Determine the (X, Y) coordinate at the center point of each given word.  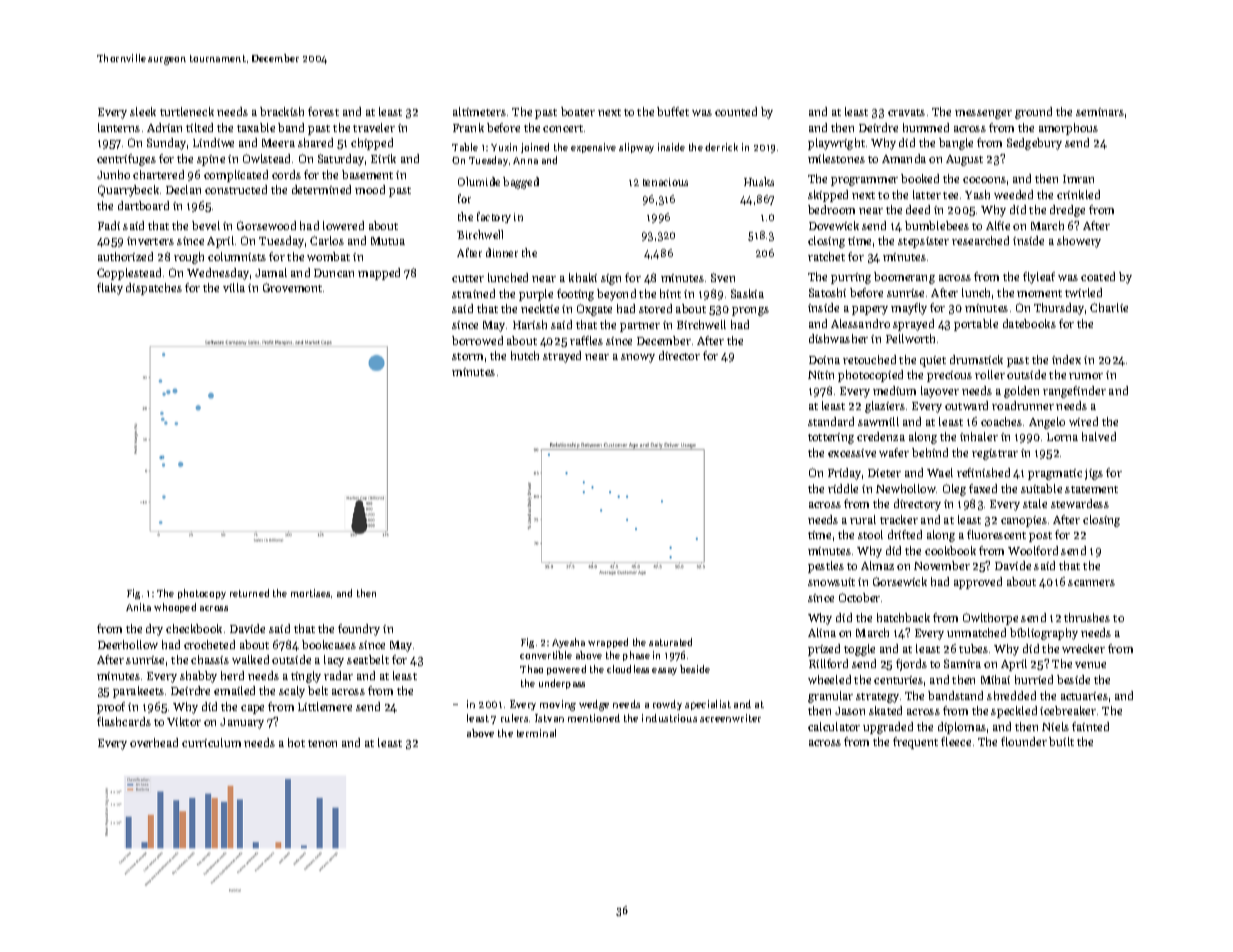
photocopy (202, 594)
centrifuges (126, 160)
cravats (906, 112)
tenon (322, 743)
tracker (899, 519)
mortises (310, 593)
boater (578, 111)
